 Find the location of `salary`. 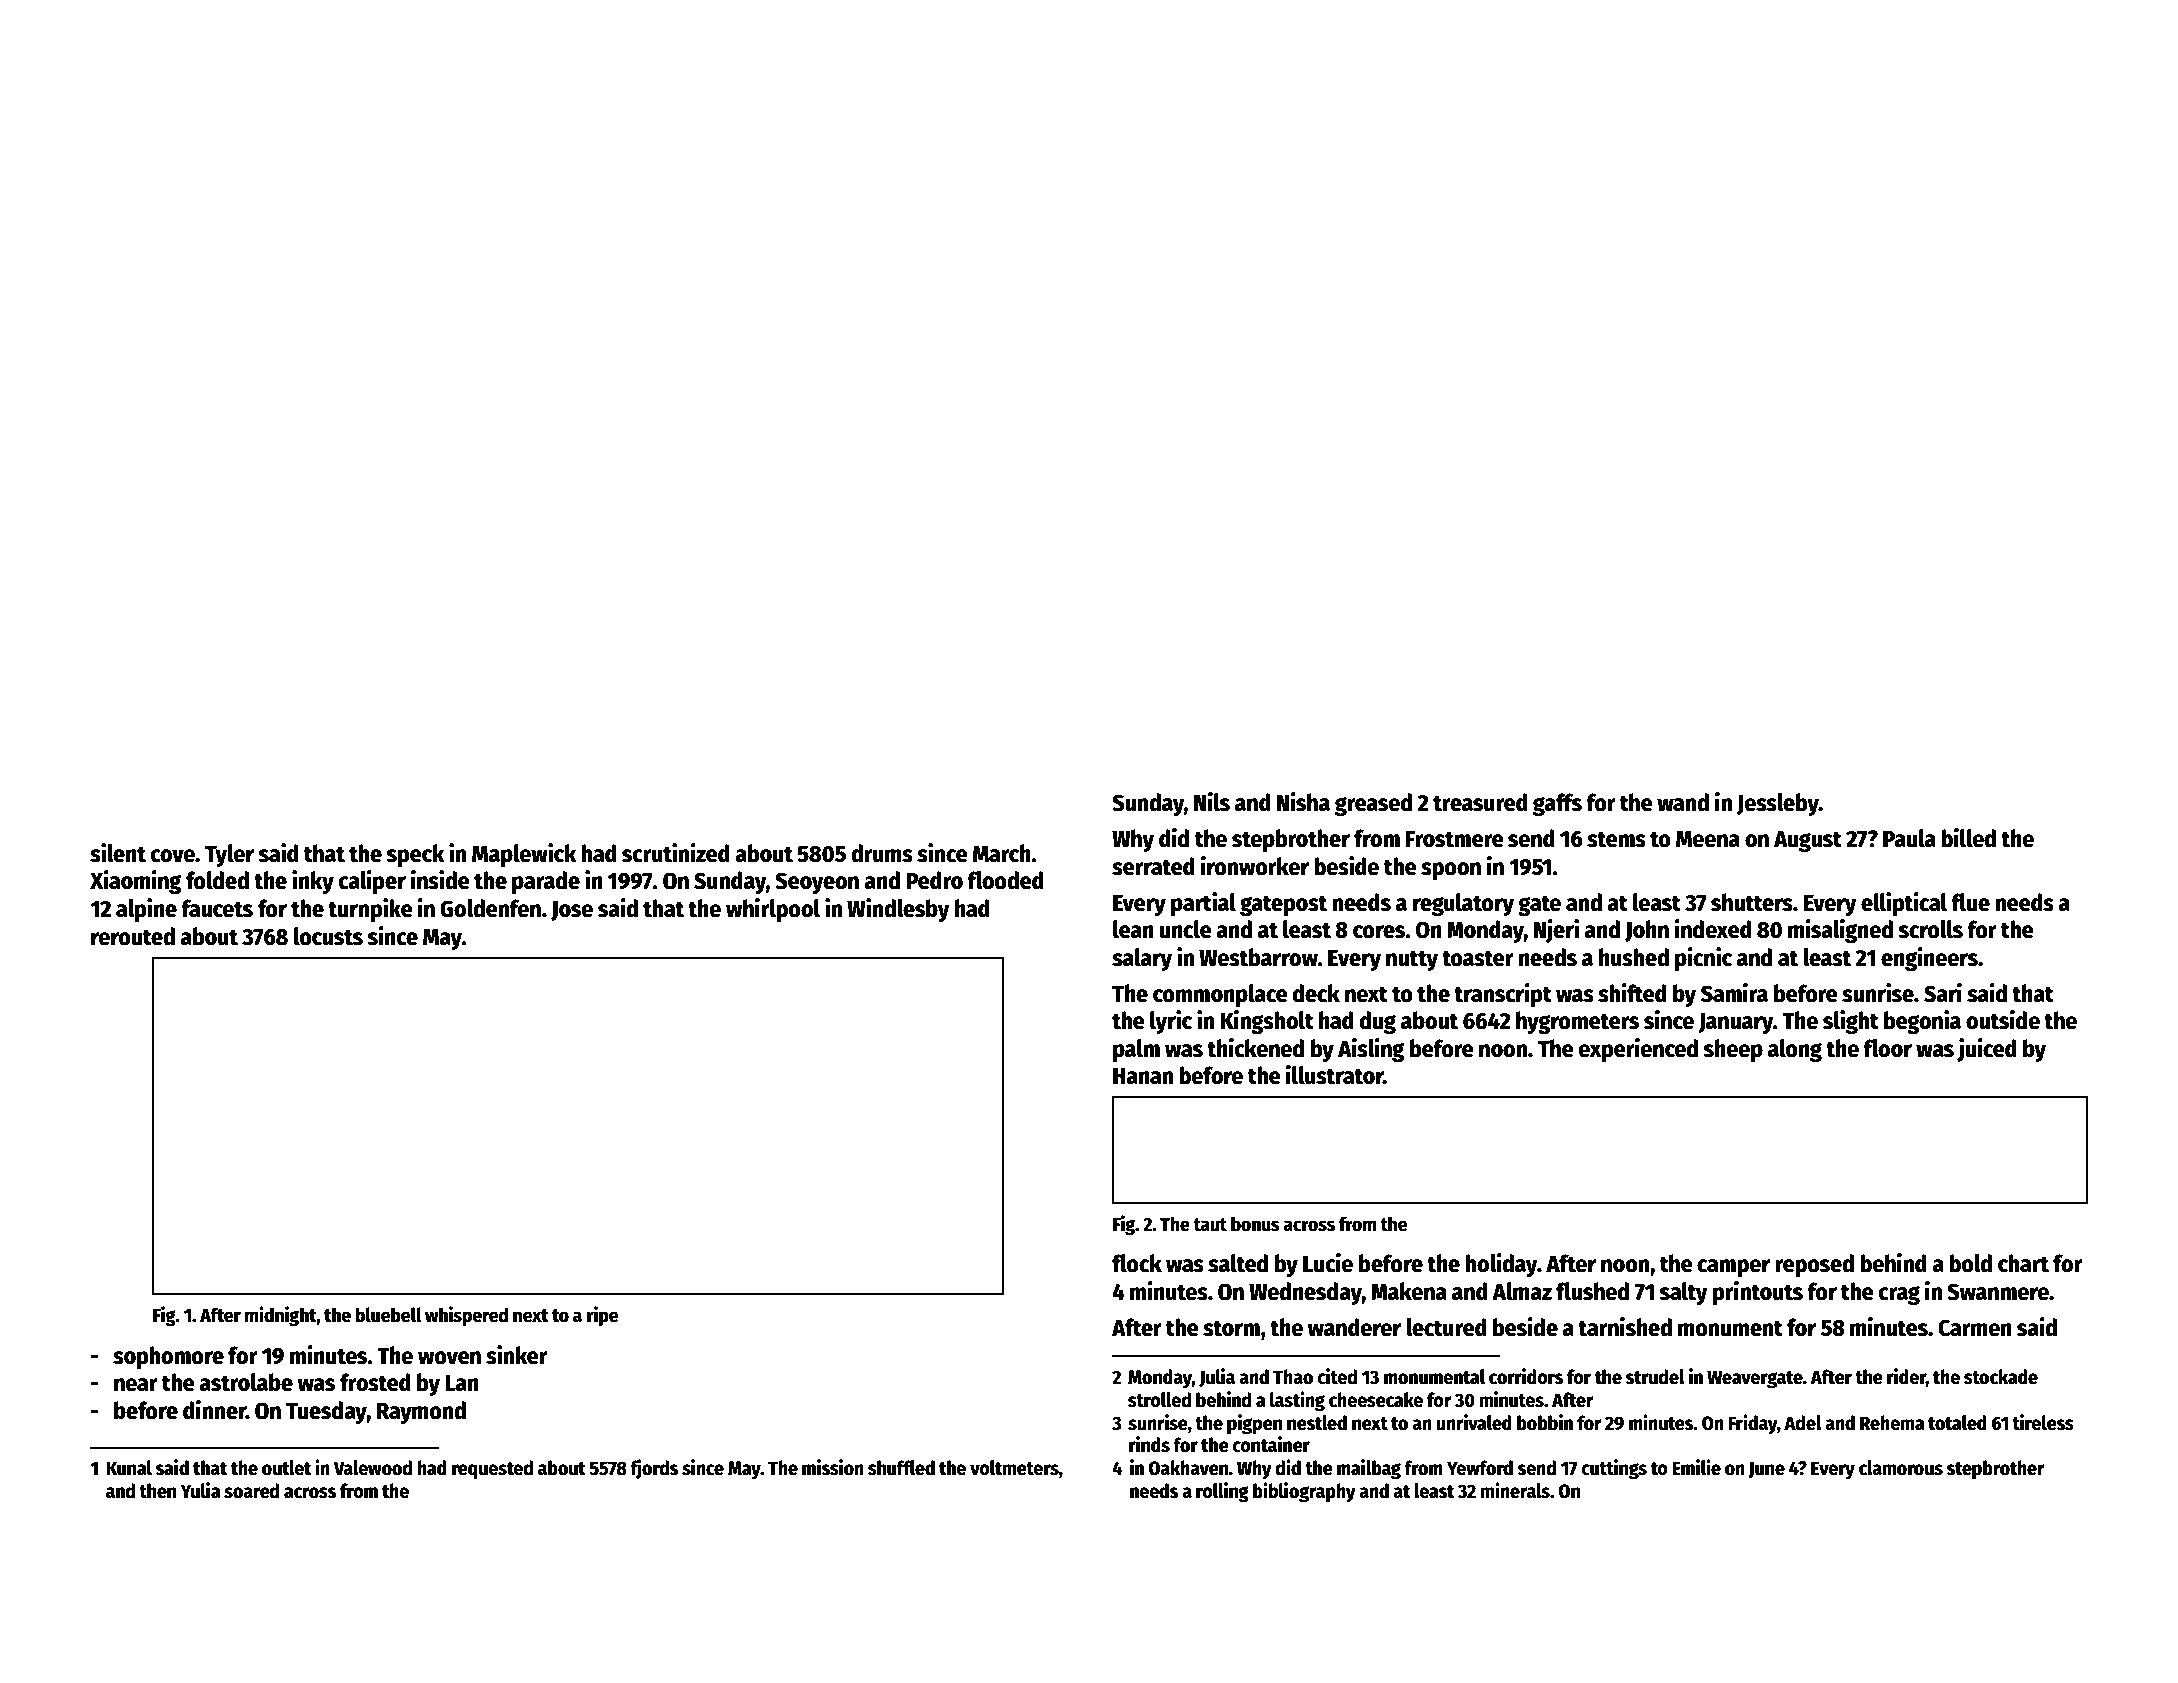

salary is located at coordinates (1142, 959).
